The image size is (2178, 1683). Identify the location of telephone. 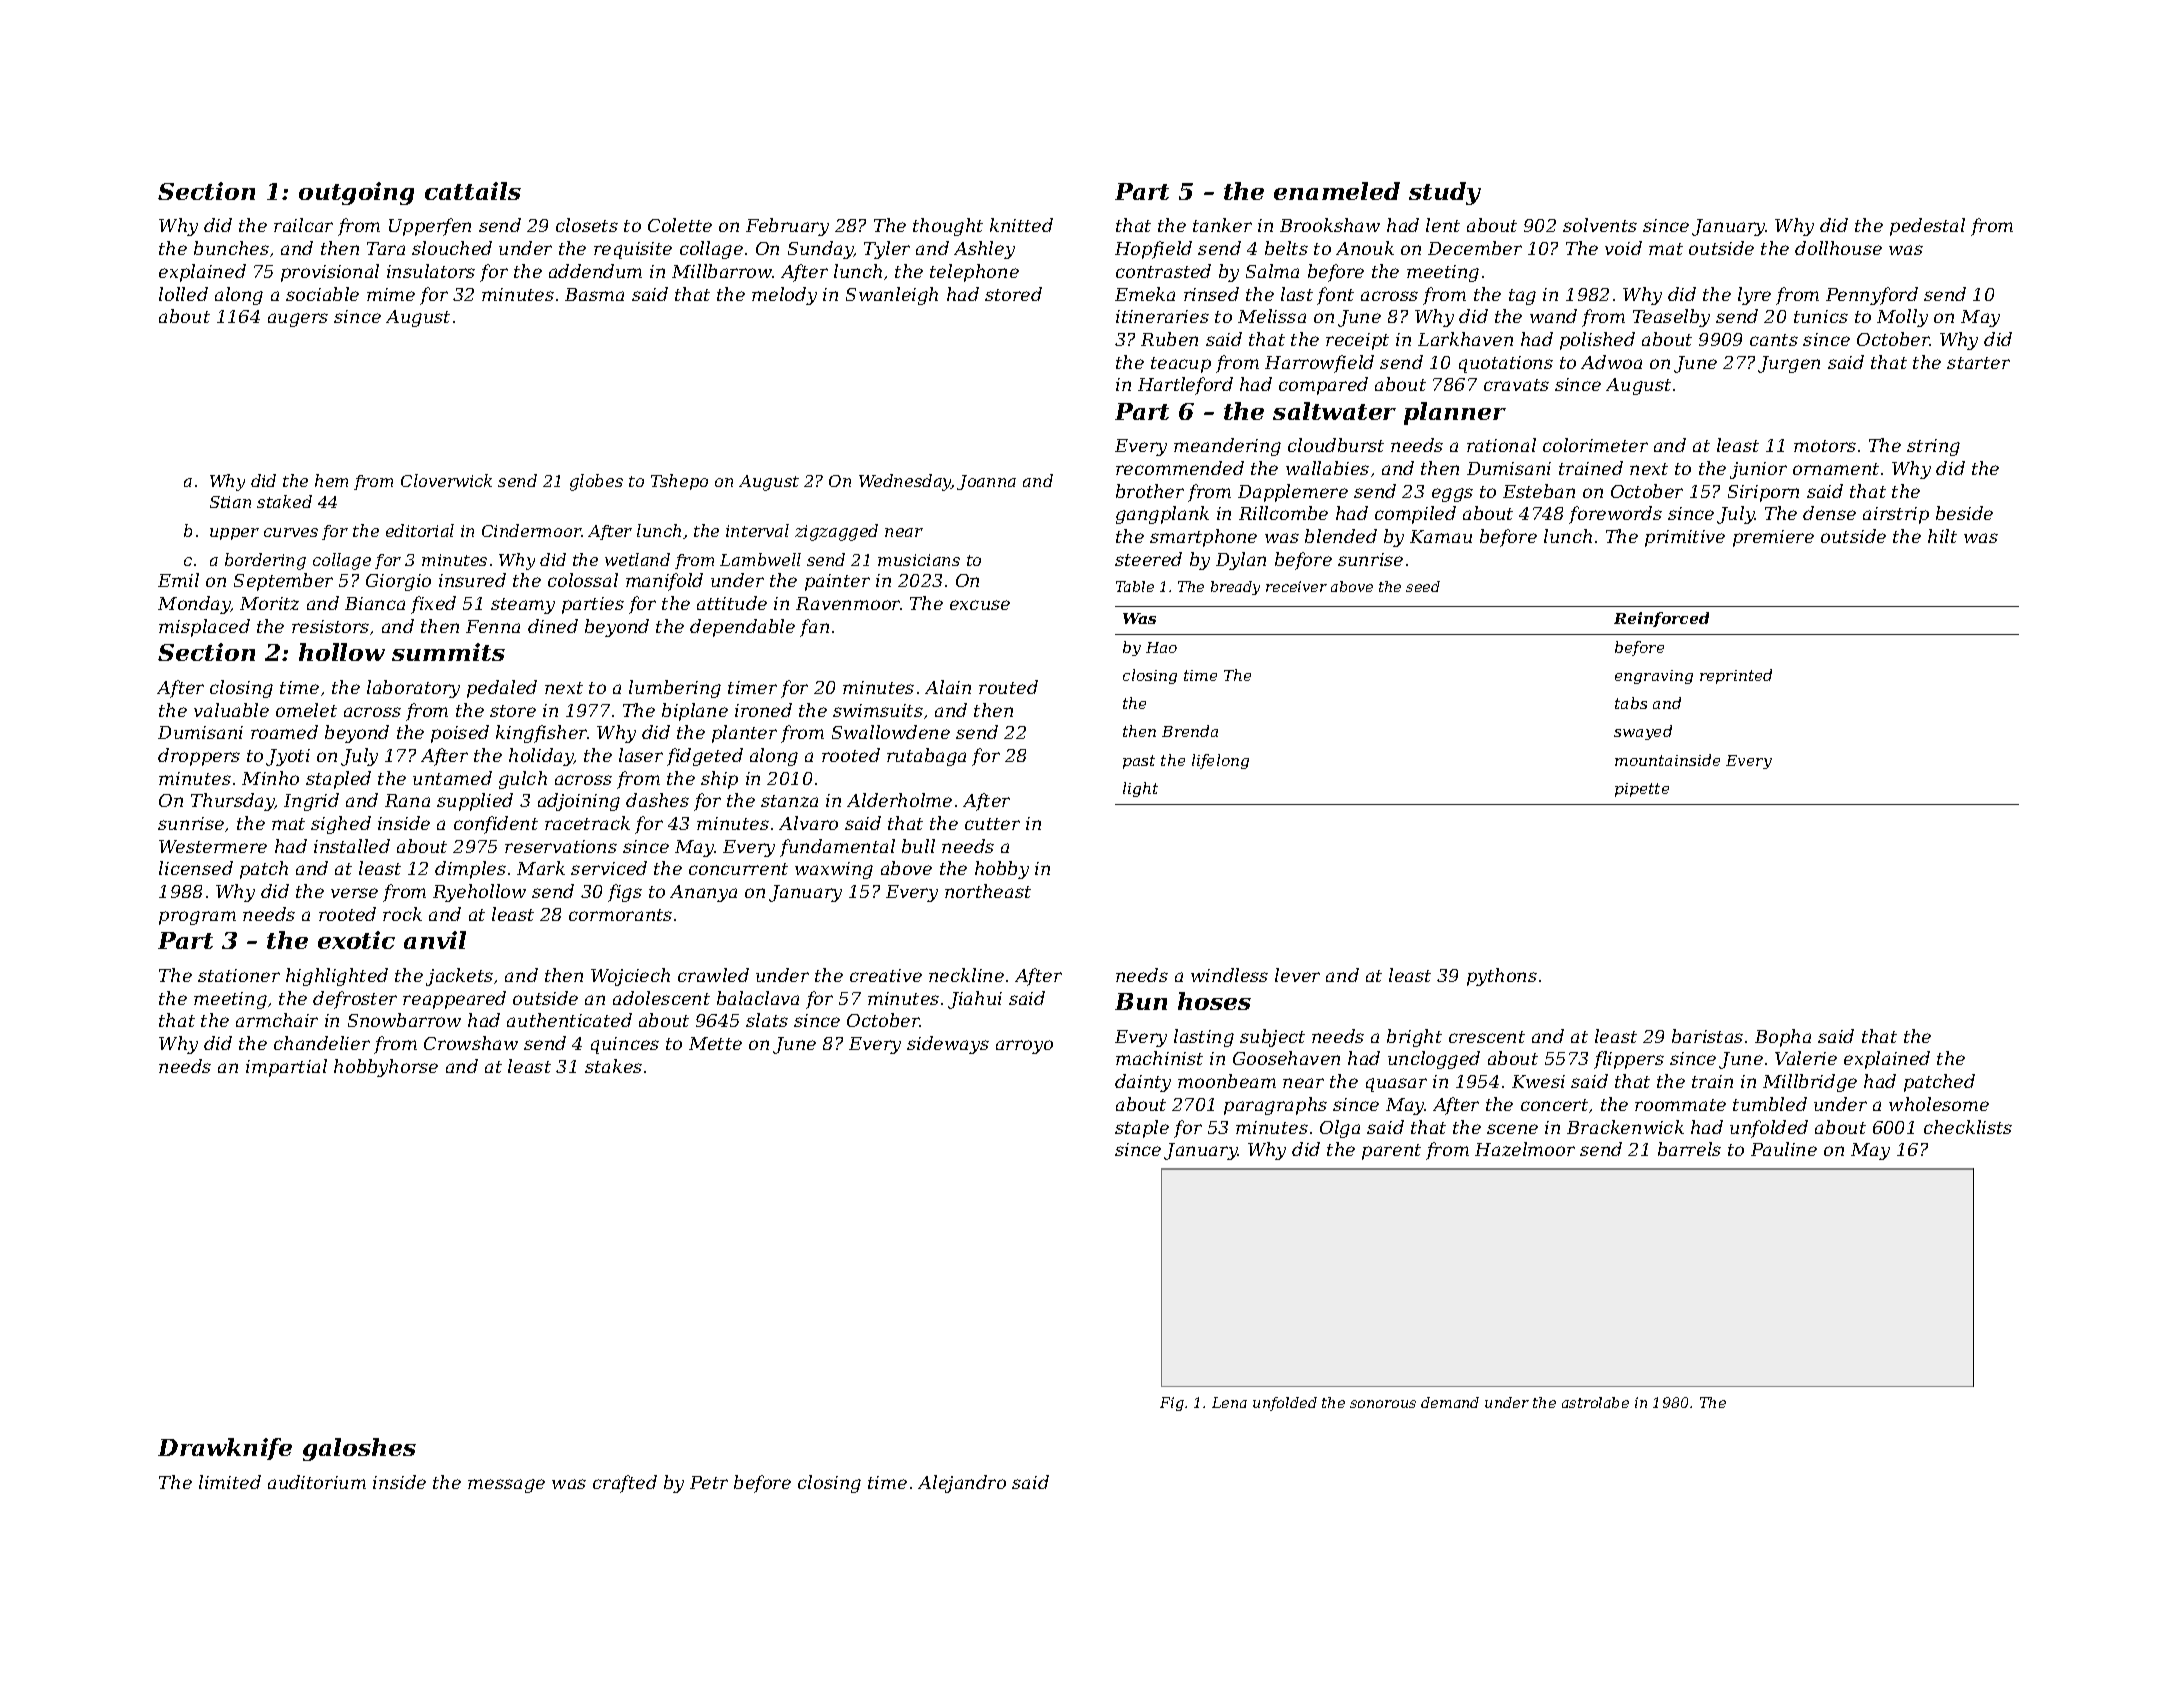
(974, 273).
